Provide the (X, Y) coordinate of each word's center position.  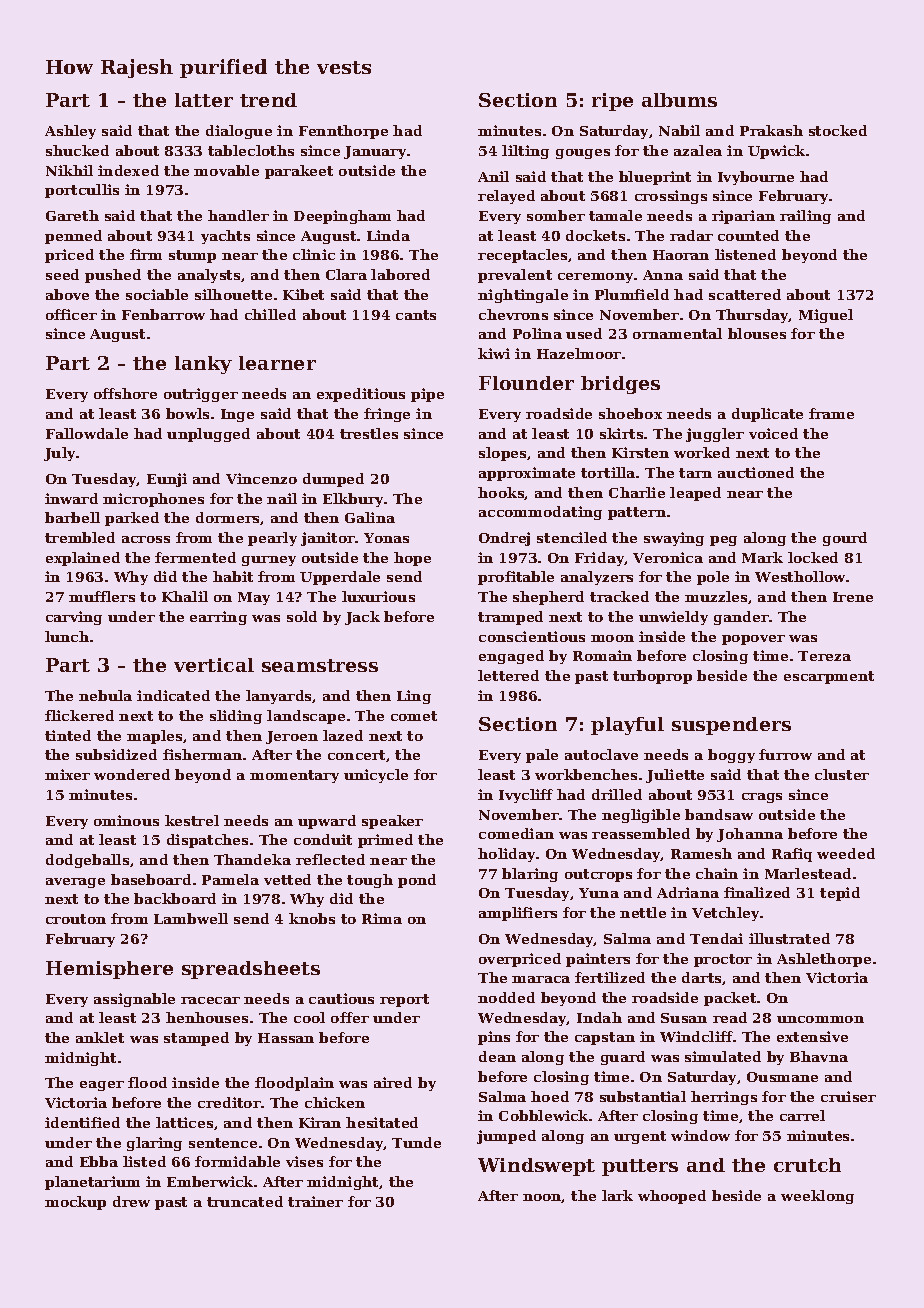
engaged (511, 657)
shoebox (630, 413)
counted (748, 235)
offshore (125, 393)
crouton (76, 919)
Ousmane (782, 1077)
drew (131, 1201)
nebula (105, 695)
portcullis (82, 191)
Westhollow (800, 576)
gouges (583, 154)
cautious (341, 998)
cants (416, 315)
